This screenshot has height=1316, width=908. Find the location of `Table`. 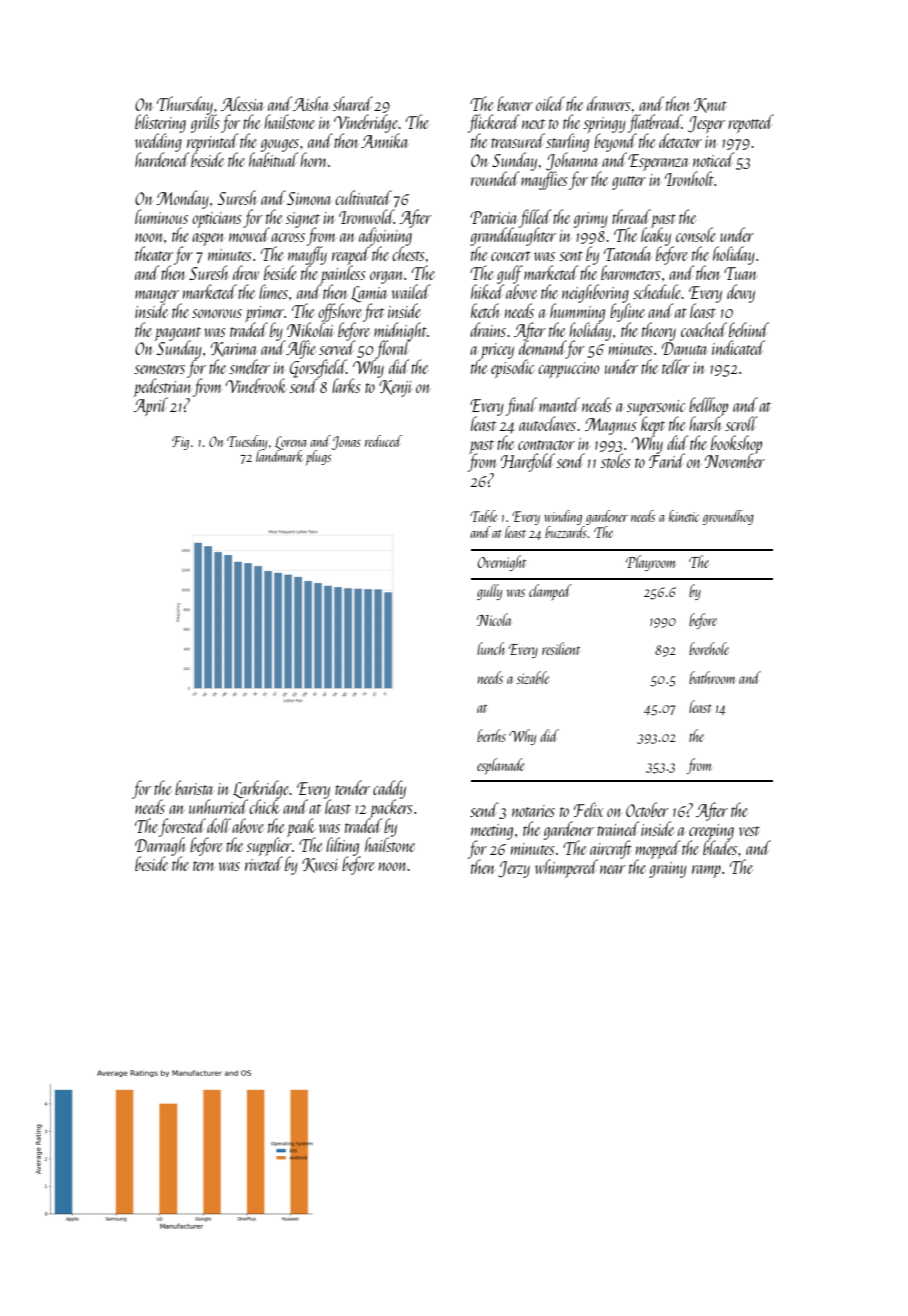

Table is located at coordinates (483, 516).
